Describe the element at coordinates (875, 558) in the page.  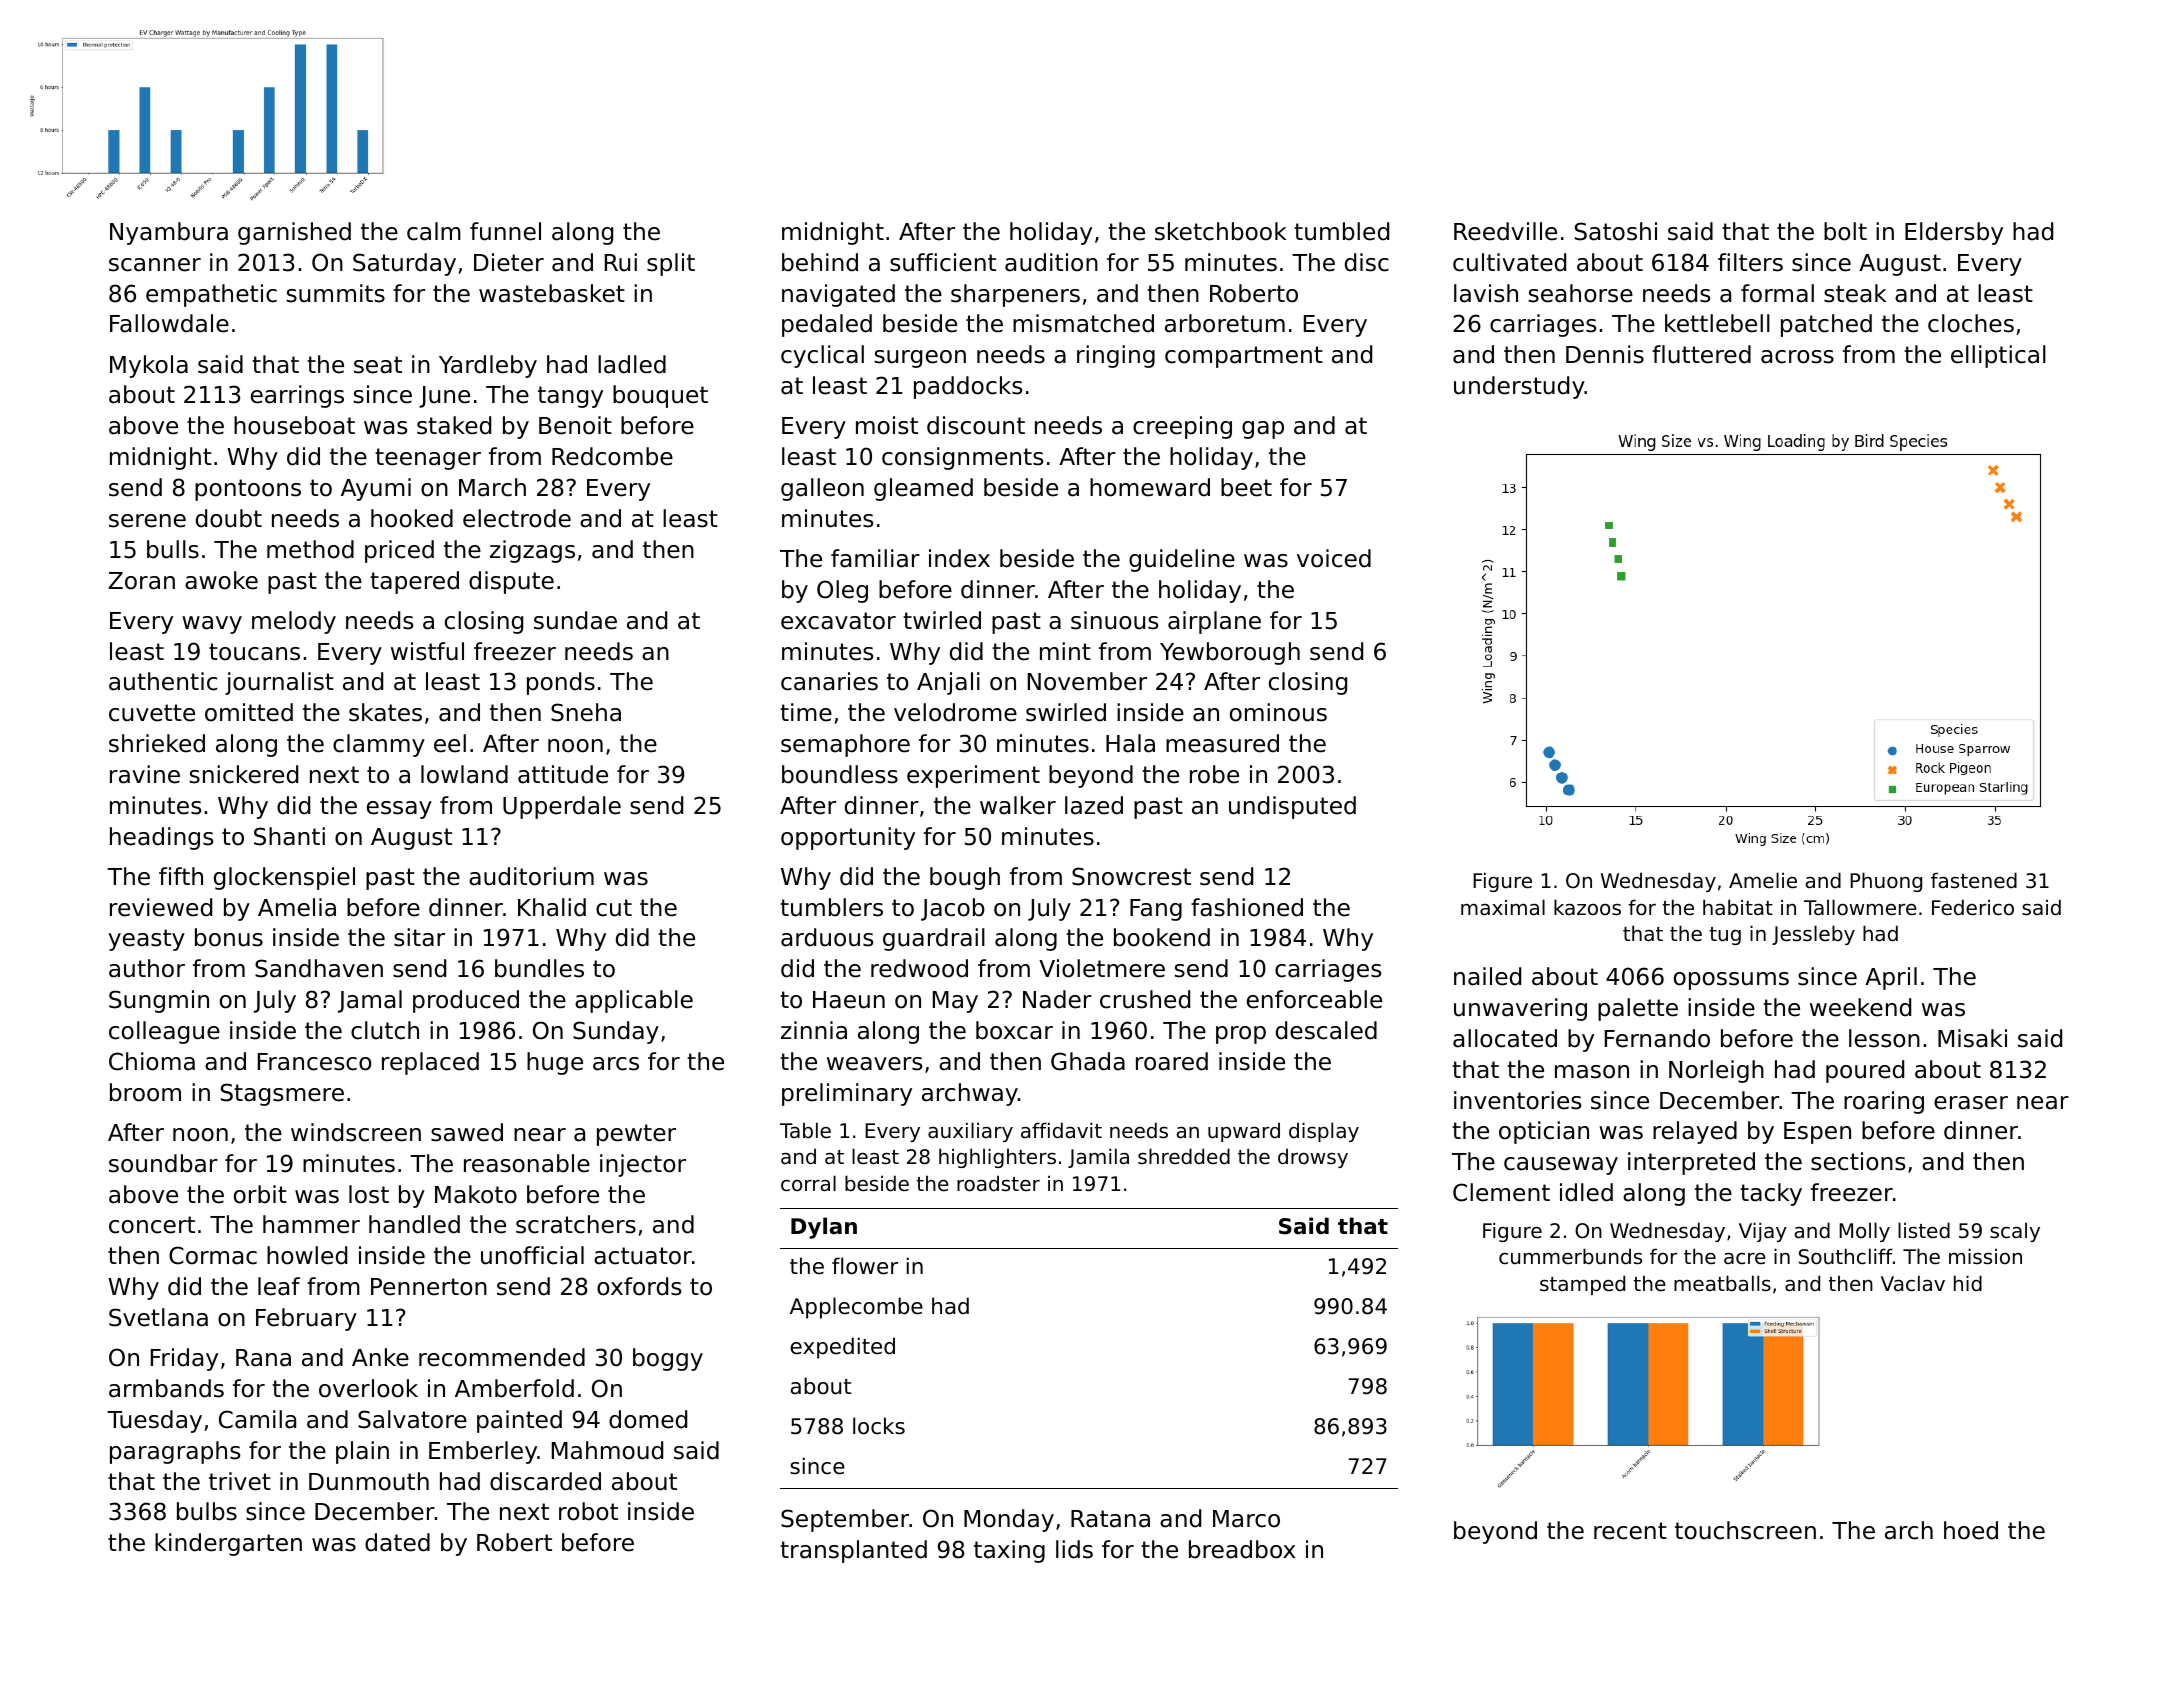
I see `familiar` at that location.
